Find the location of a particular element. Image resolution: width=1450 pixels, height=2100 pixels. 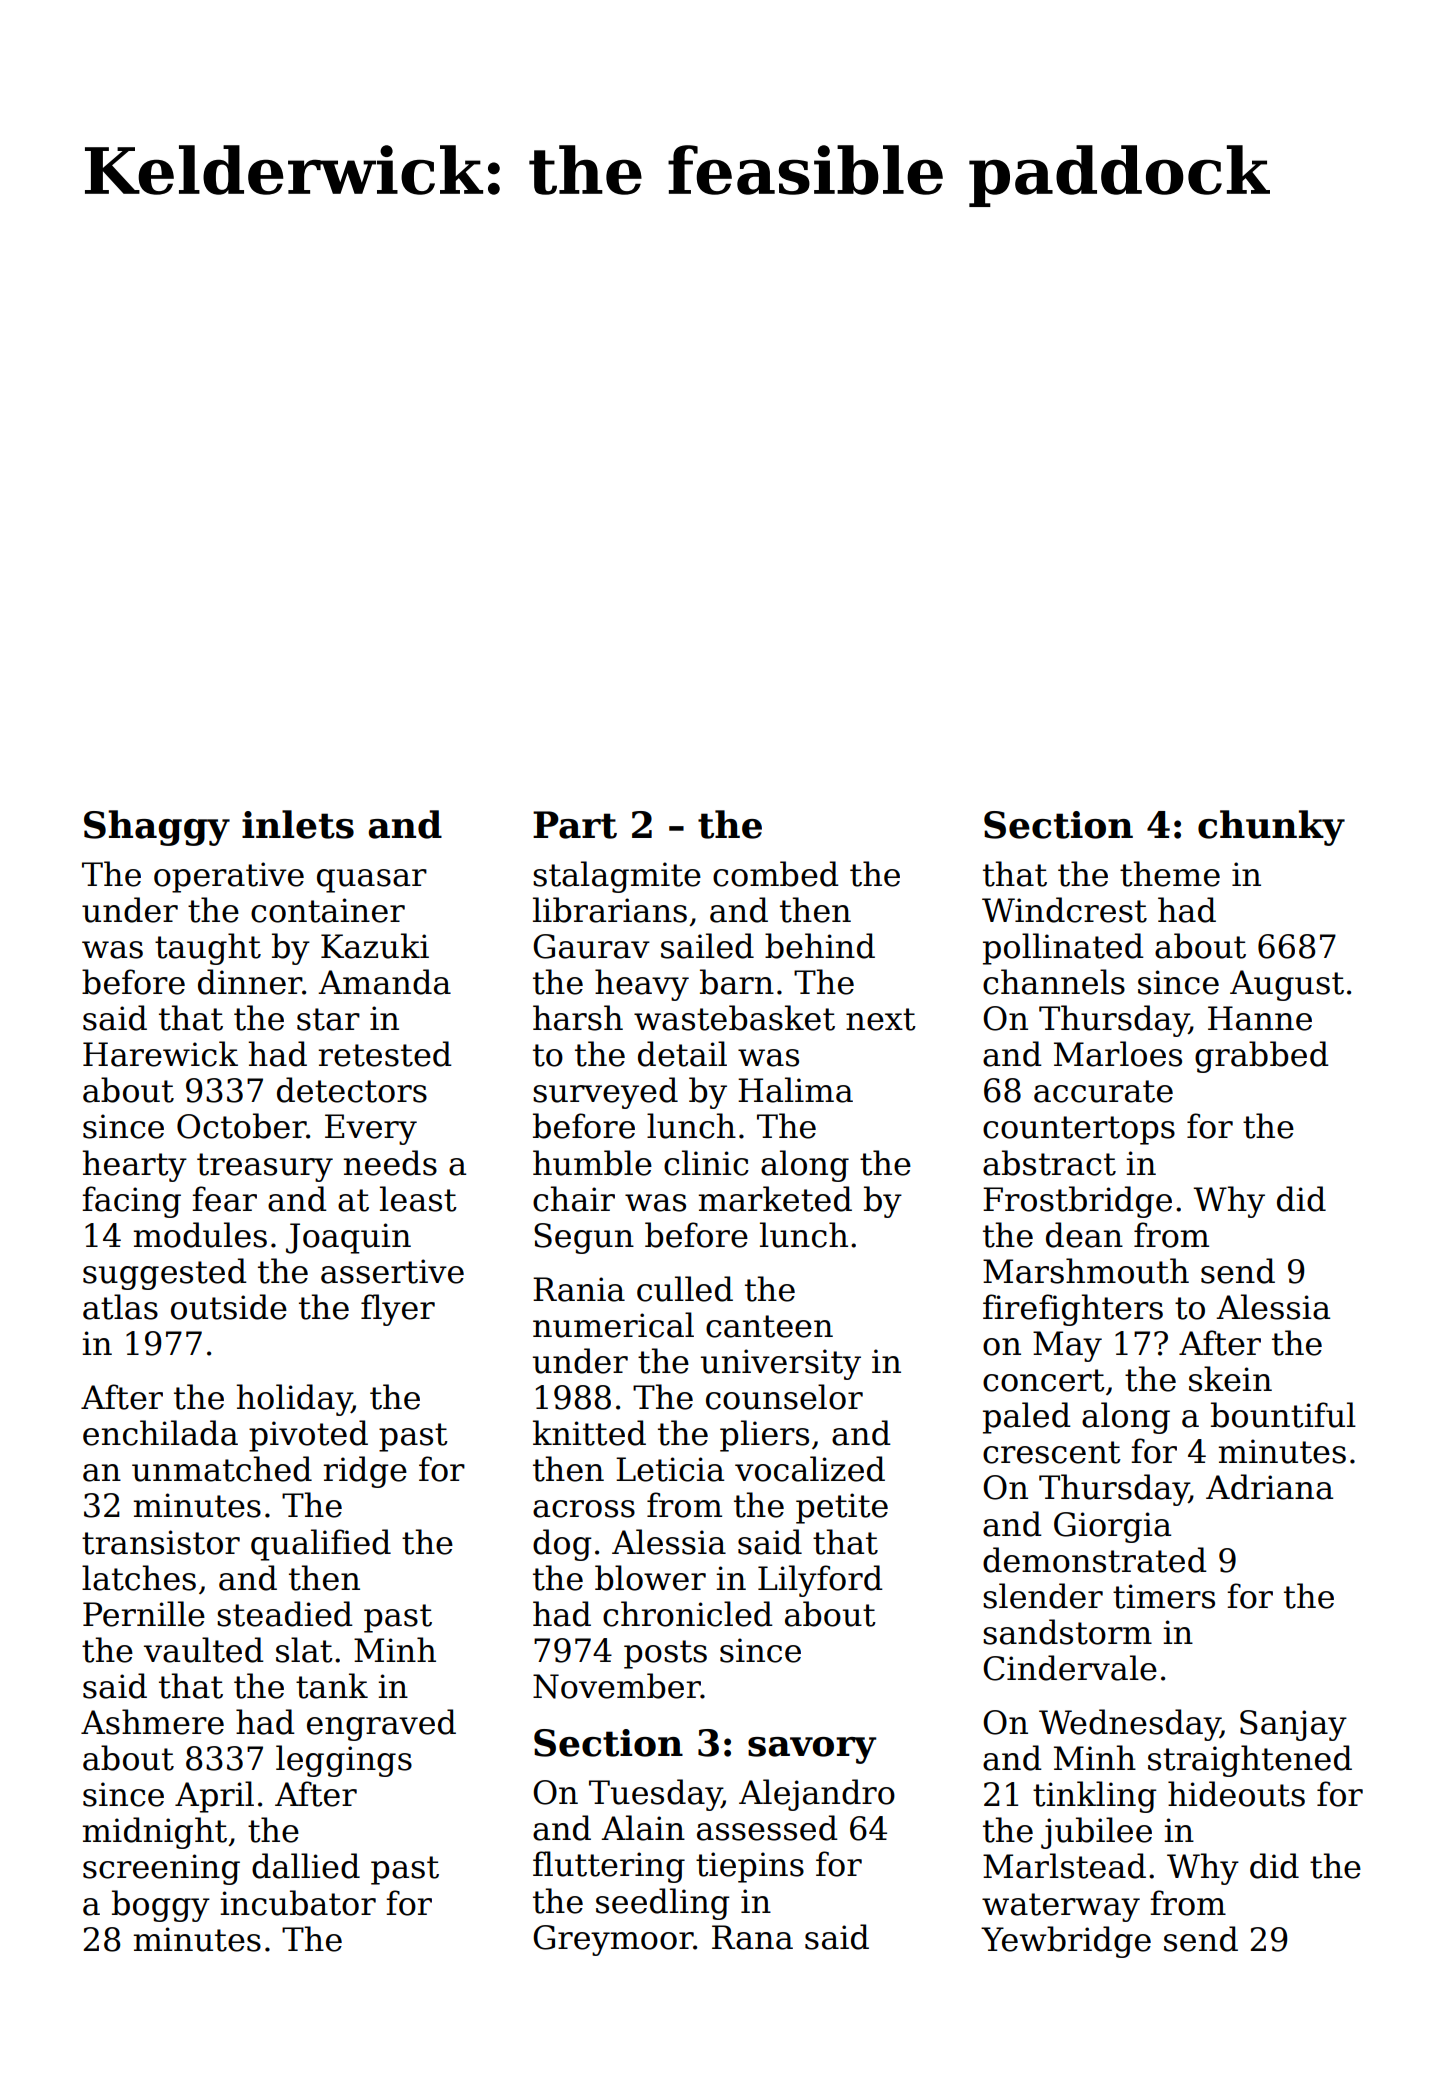

dean is located at coordinates (1084, 1235).
